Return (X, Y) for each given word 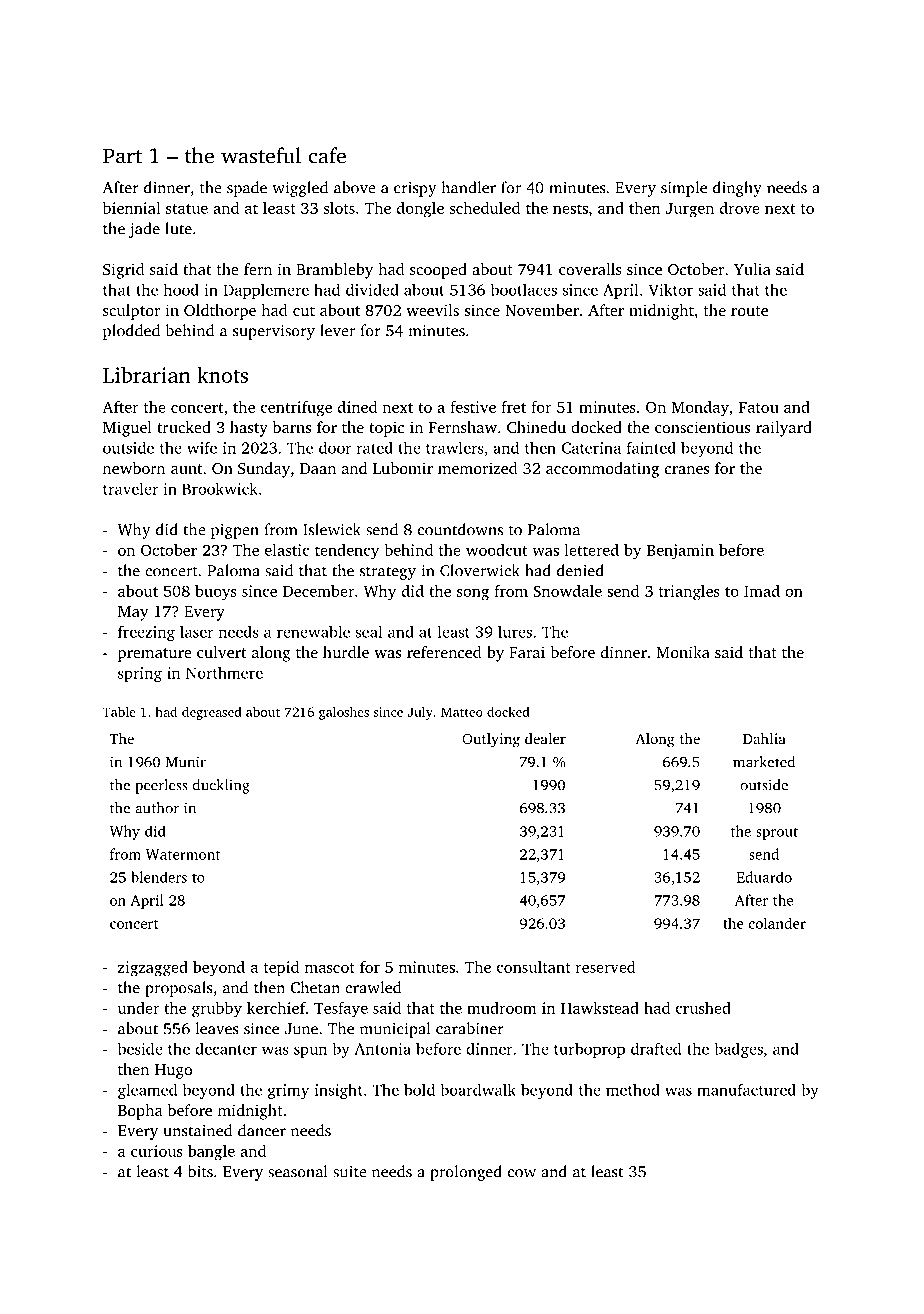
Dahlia (764, 738)
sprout (777, 833)
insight (339, 1091)
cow (522, 1173)
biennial (131, 208)
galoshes (344, 713)
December (318, 591)
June (301, 1029)
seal (369, 632)
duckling (221, 786)
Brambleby (334, 271)
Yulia (752, 269)
